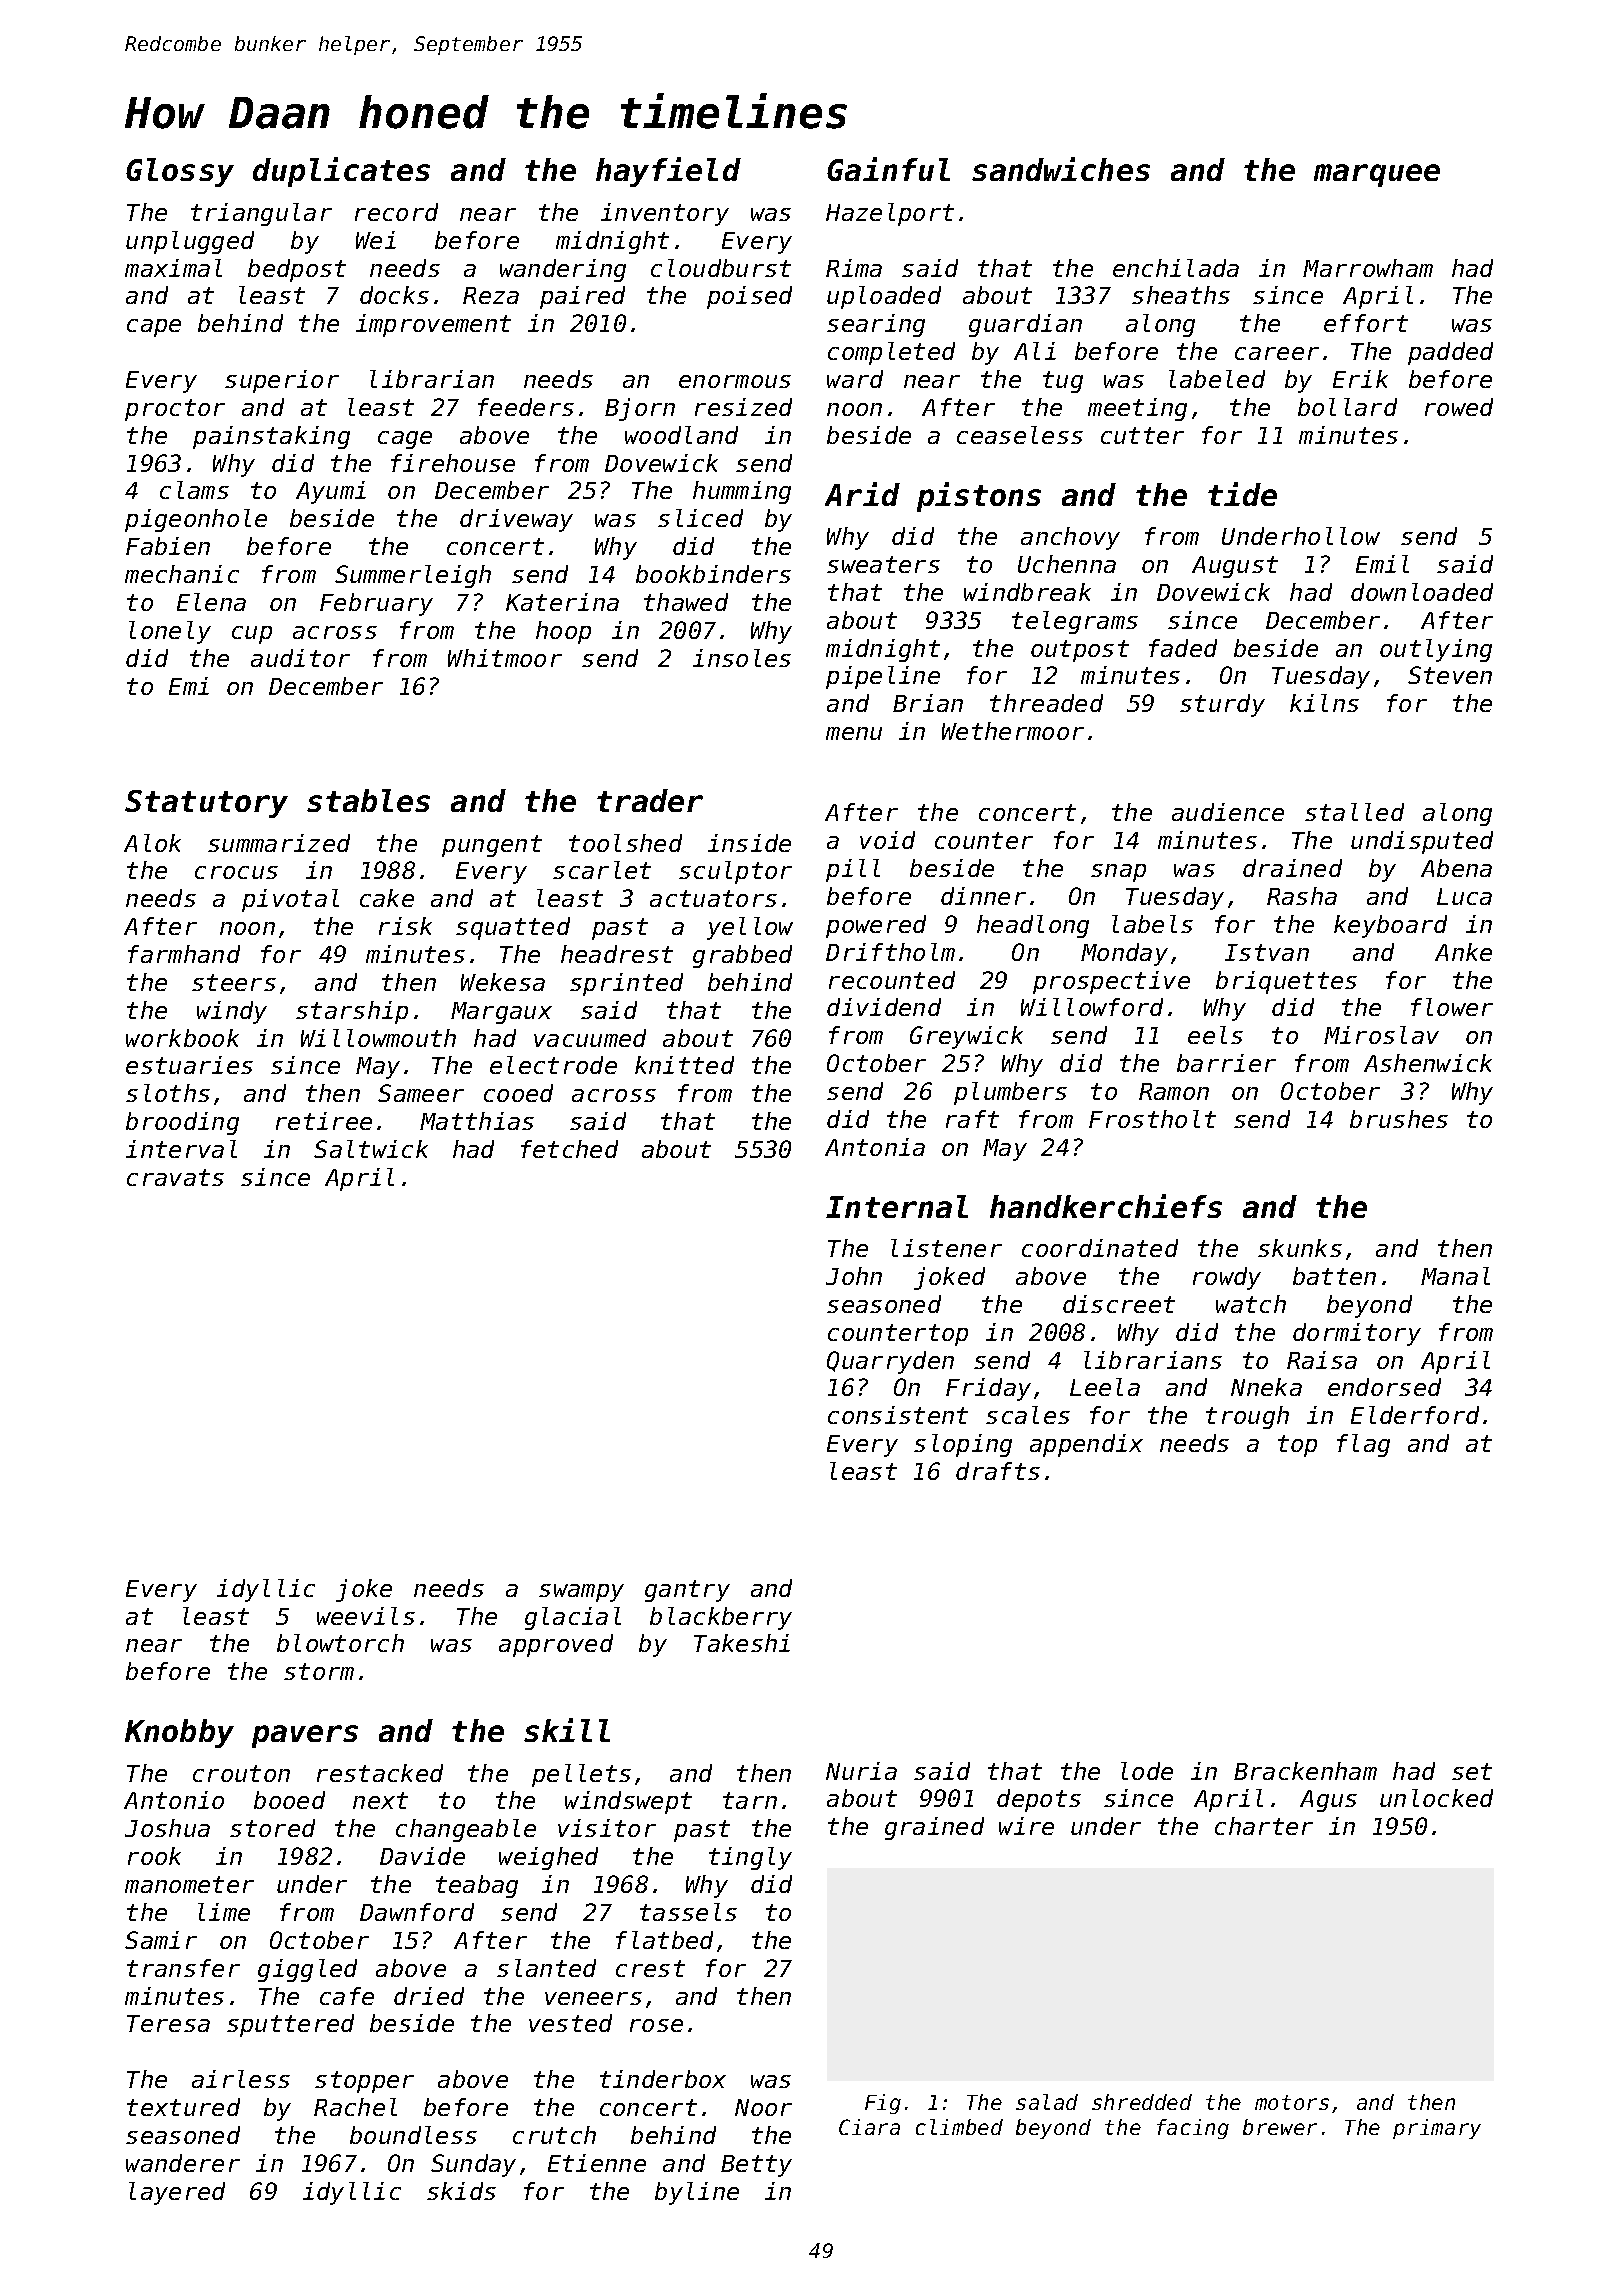  I want to click on John, so click(854, 1276).
